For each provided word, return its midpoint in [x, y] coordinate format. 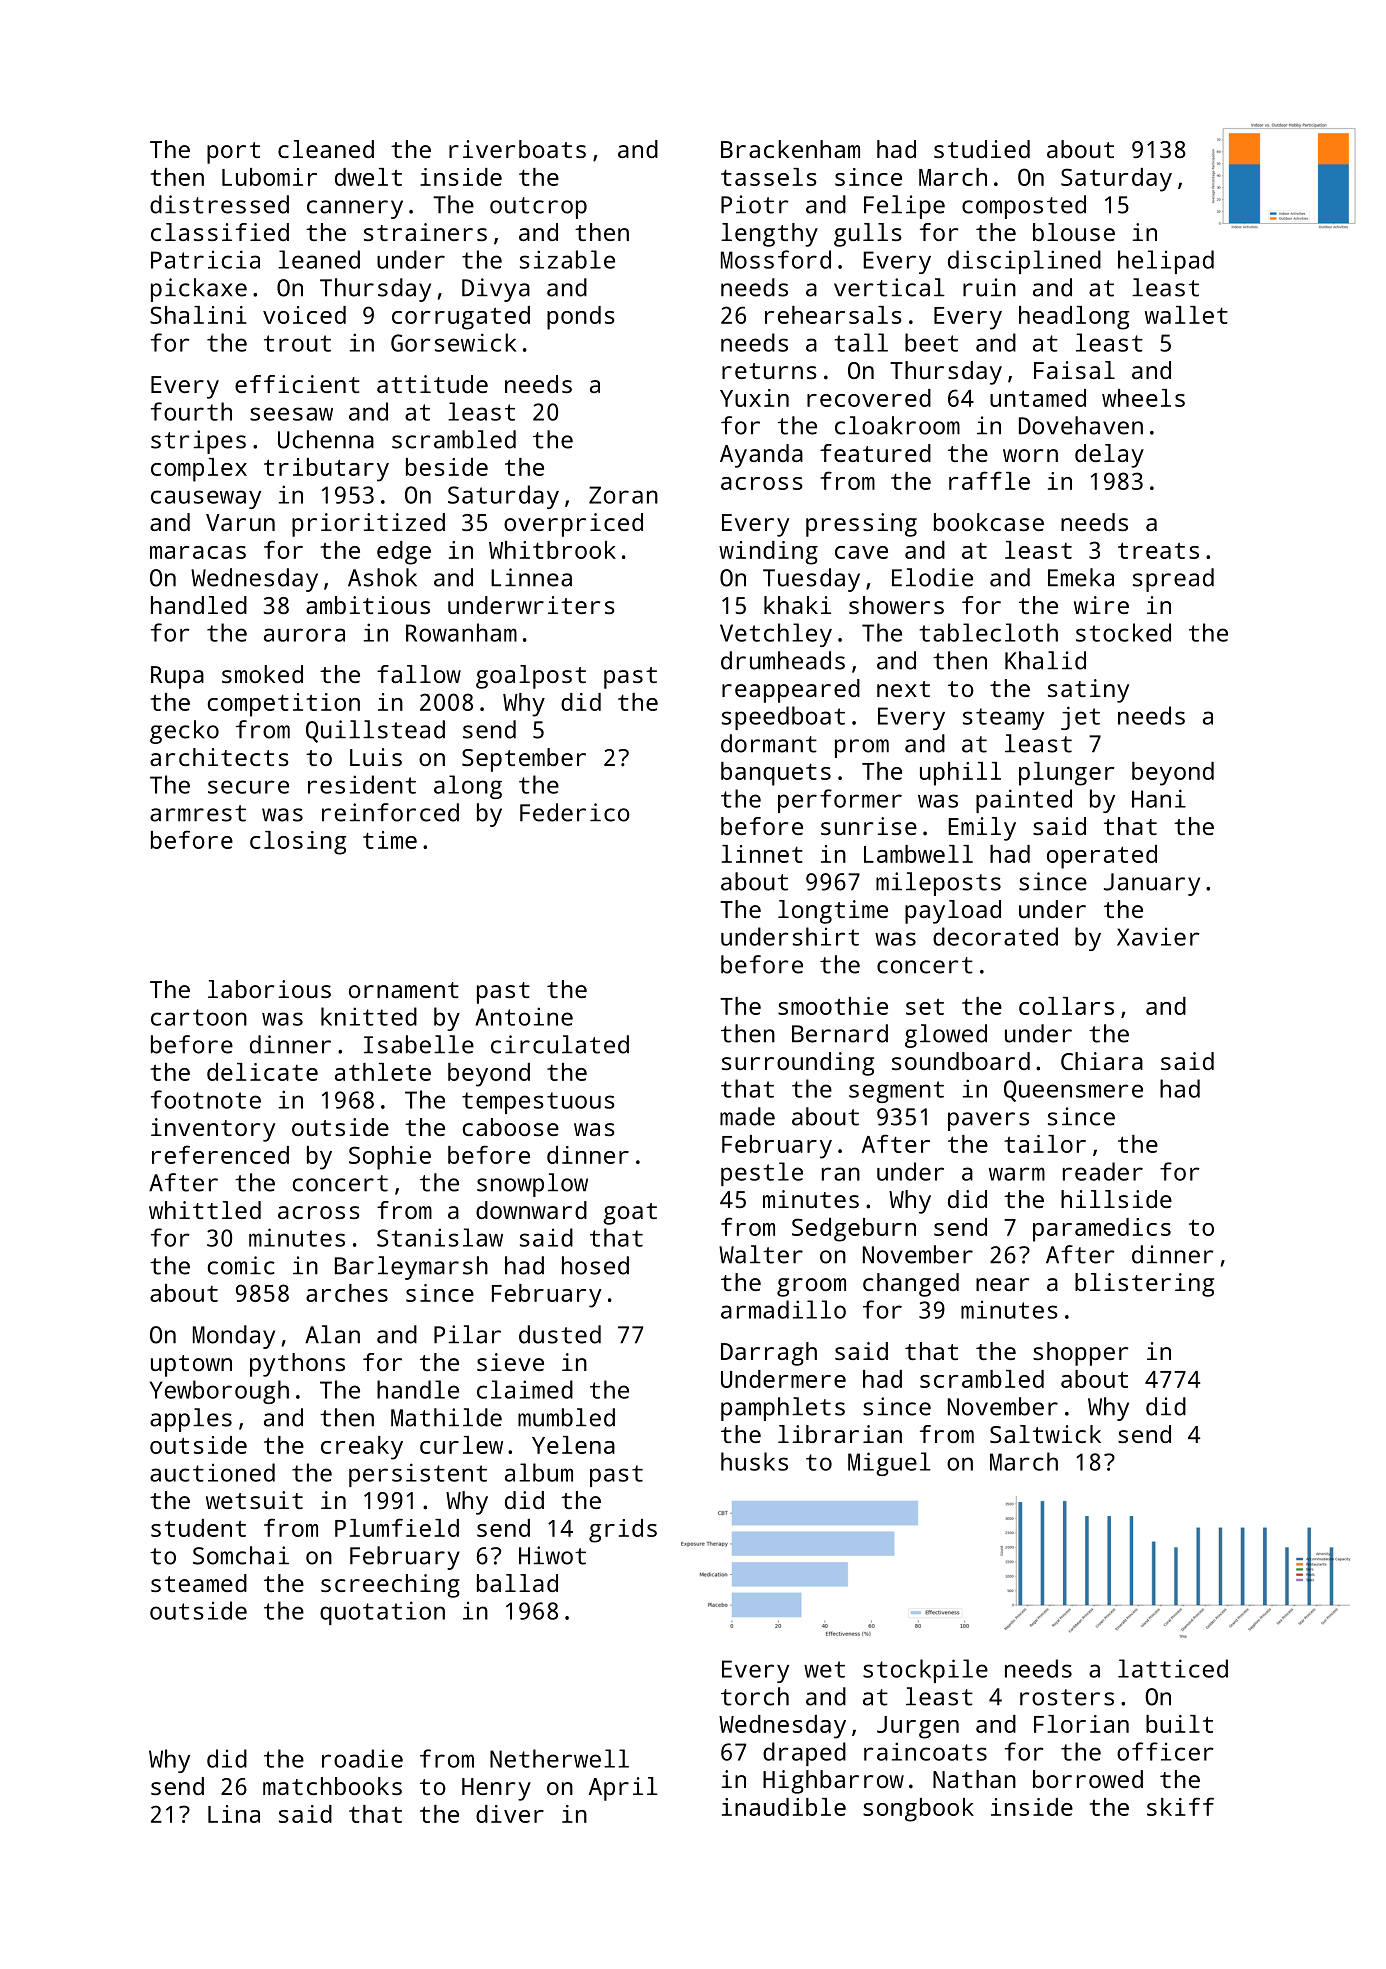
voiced [304, 315]
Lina [234, 1814]
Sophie [390, 1158]
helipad [1166, 262]
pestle [762, 1174]
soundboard [961, 1061]
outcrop [538, 208]
